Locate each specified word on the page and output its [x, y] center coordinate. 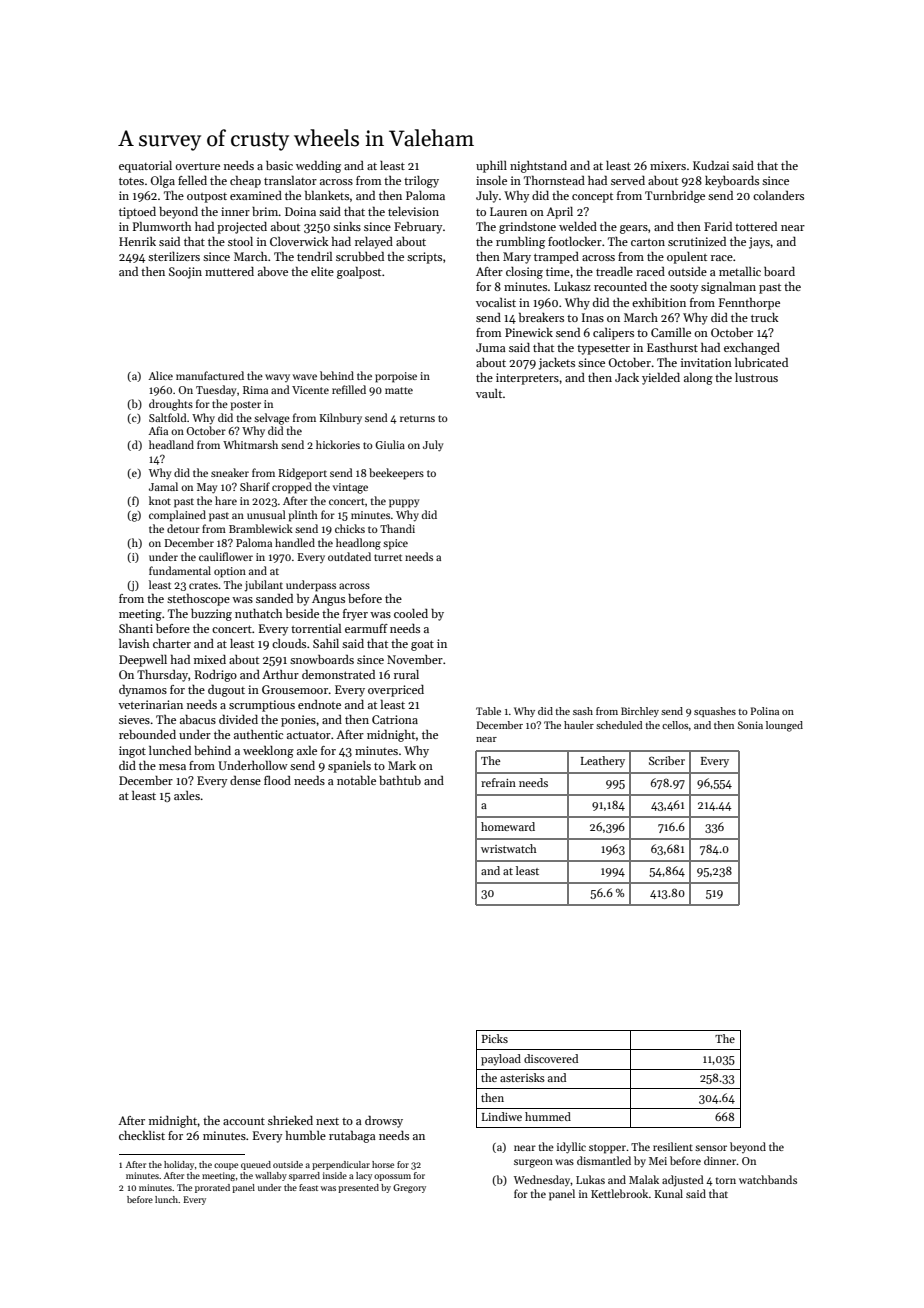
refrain [498, 782]
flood [277, 780]
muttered [229, 271]
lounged [784, 726]
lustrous [756, 377]
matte [399, 390]
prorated [212, 1188]
